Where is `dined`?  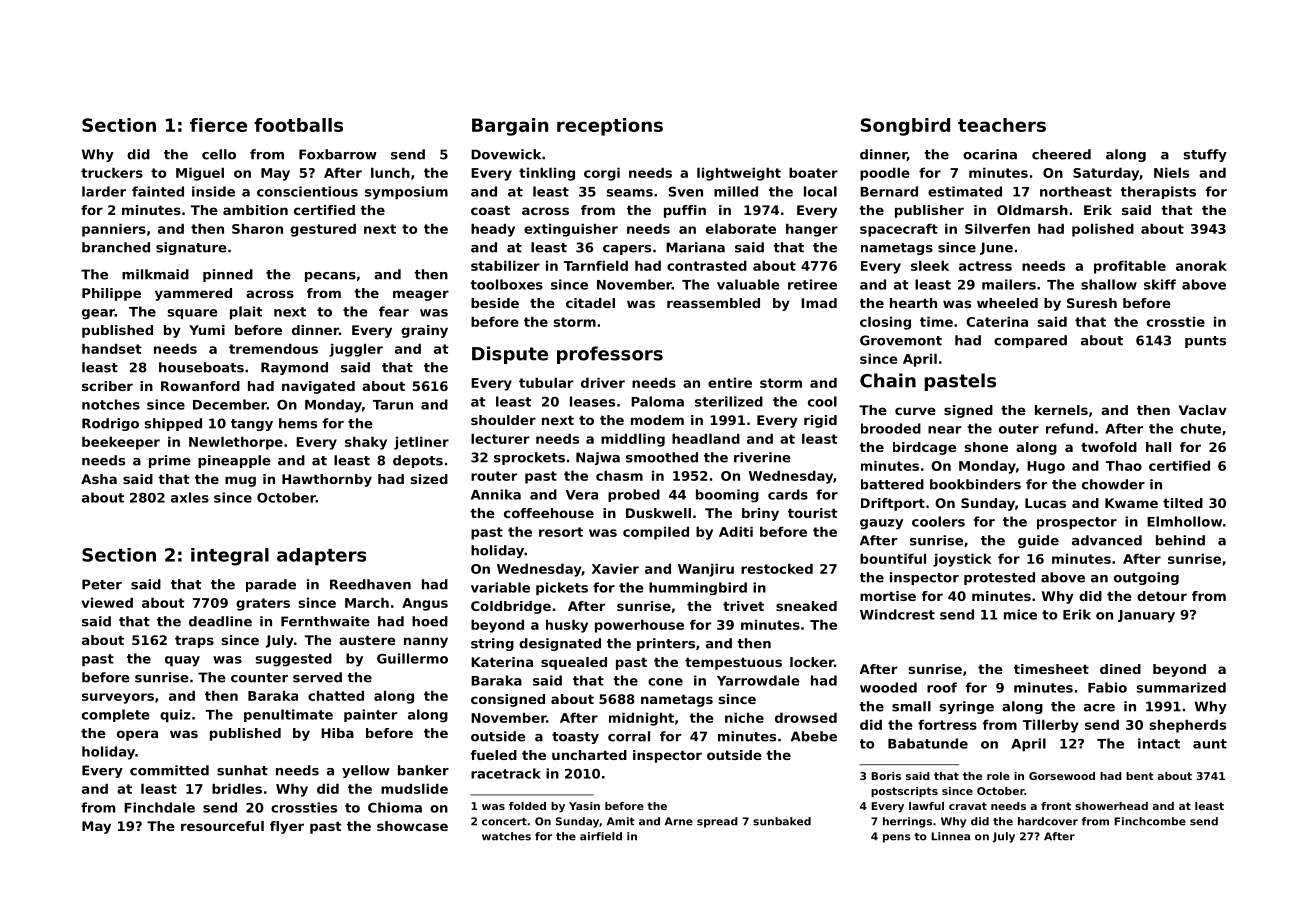 dined is located at coordinates (1120, 669).
